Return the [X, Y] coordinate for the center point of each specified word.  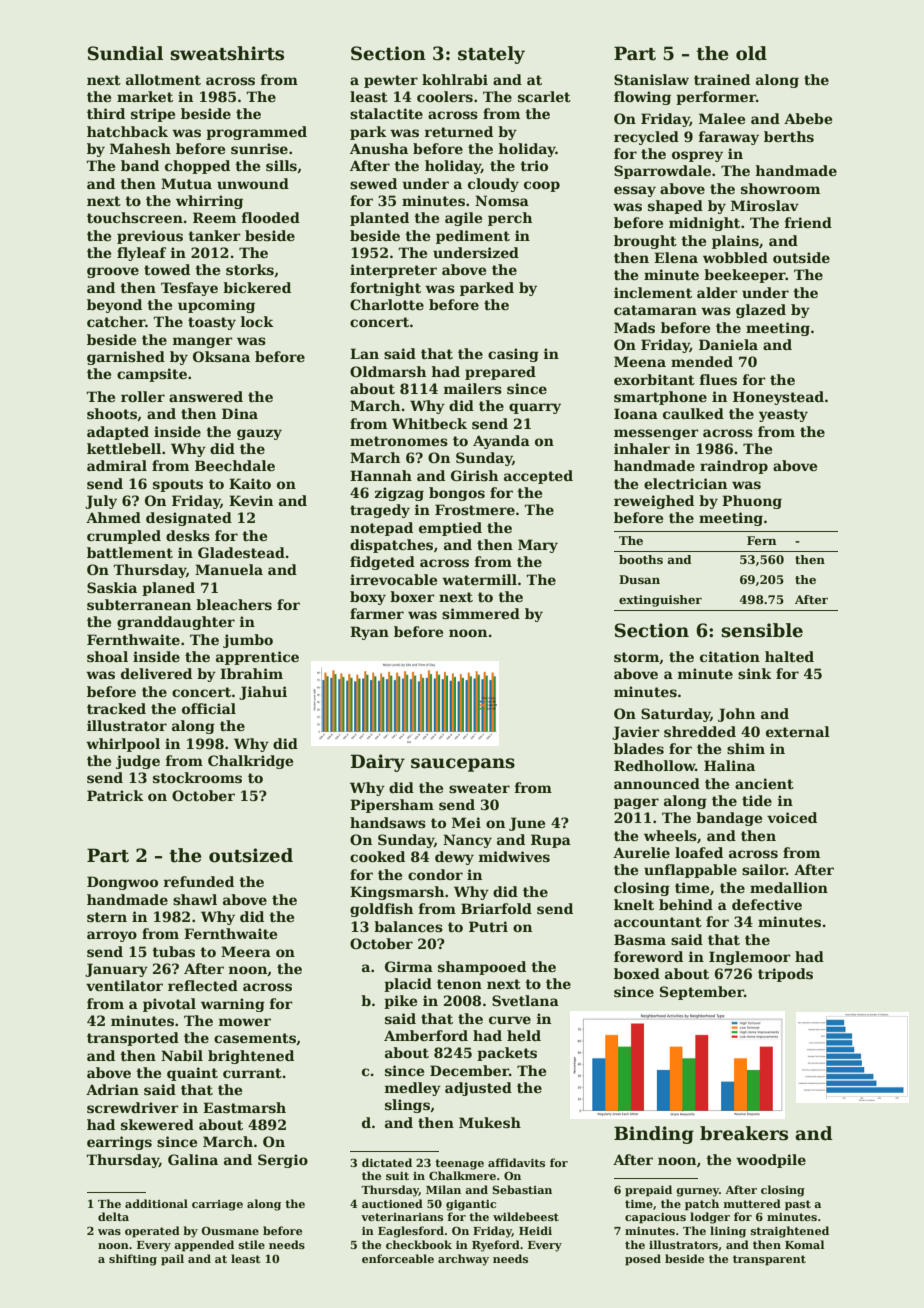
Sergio [283, 1161]
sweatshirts [227, 53]
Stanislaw [651, 79]
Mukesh [490, 1122]
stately [491, 55]
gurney [697, 1192]
